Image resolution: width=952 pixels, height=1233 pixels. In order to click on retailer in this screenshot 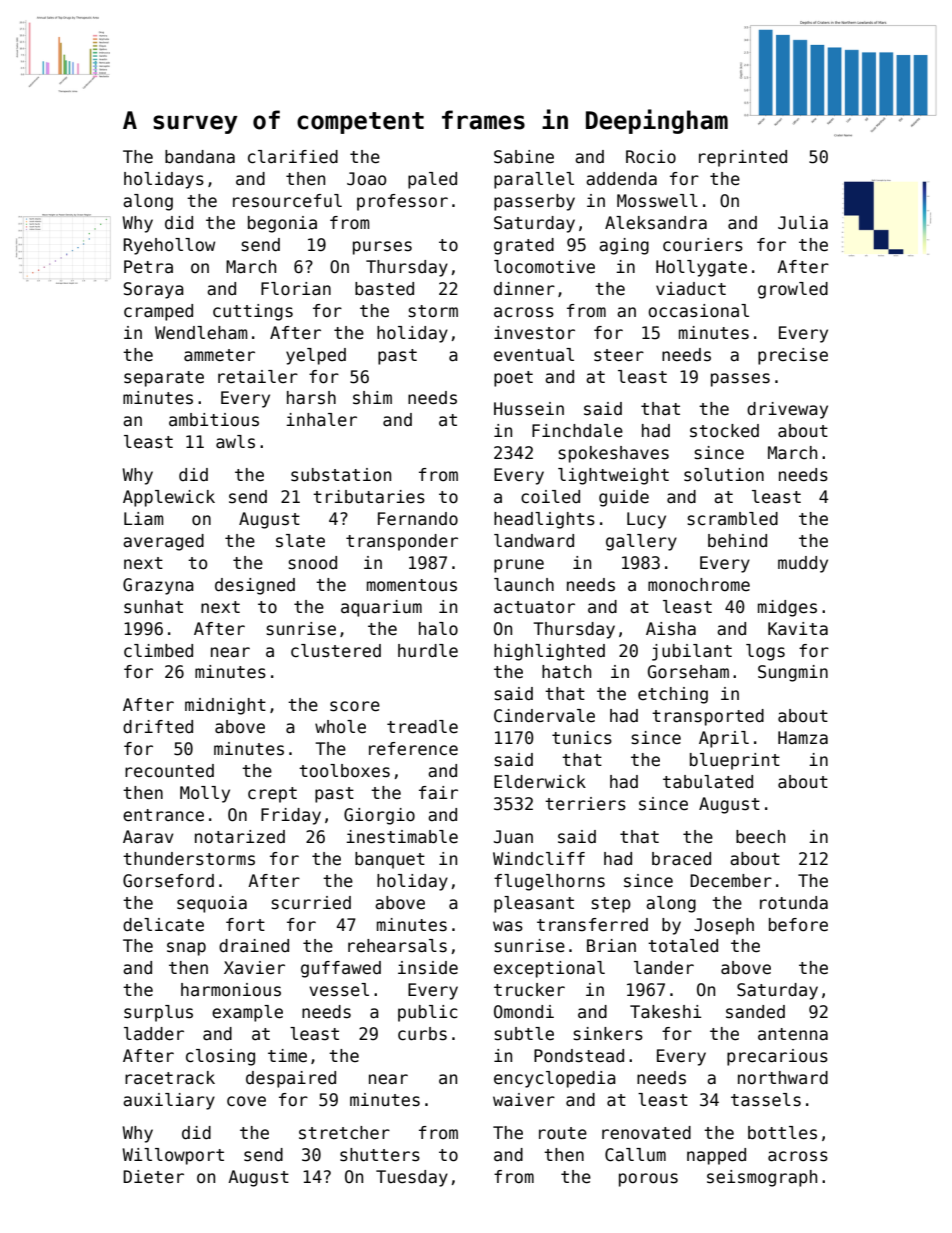, I will do `click(258, 377)`.
